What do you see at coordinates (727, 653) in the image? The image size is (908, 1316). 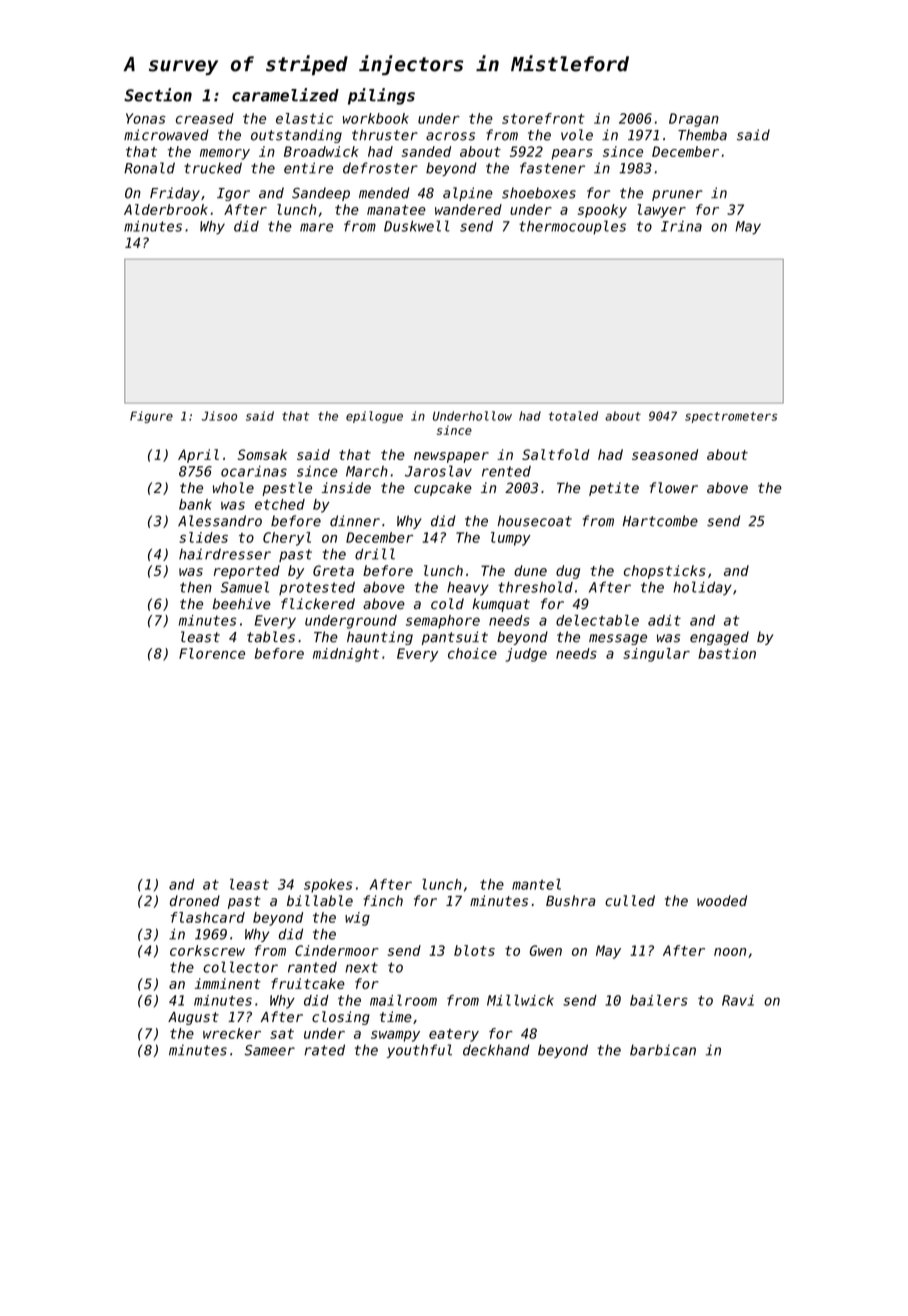 I see `bastion` at bounding box center [727, 653].
